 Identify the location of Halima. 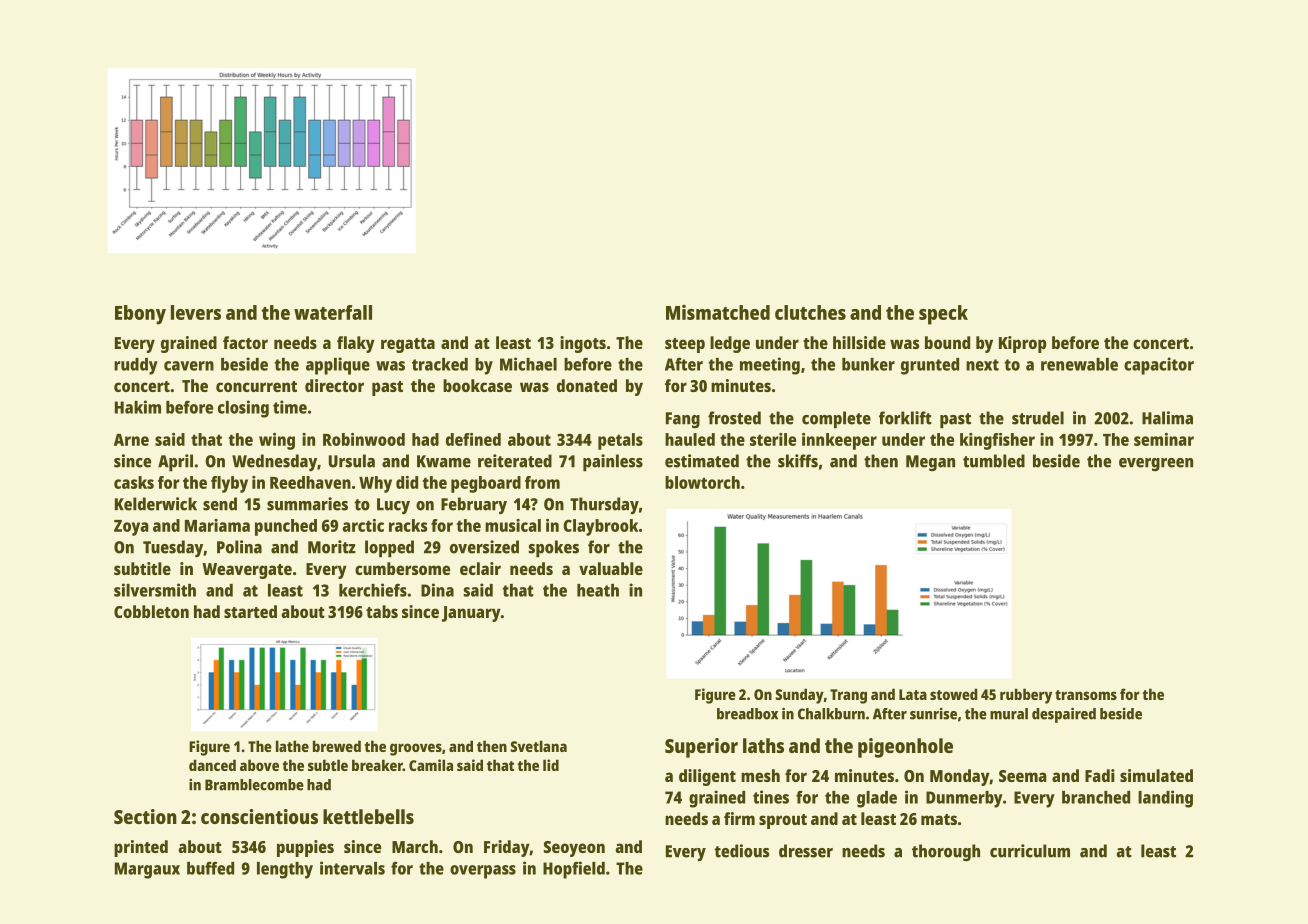
(1167, 418).
